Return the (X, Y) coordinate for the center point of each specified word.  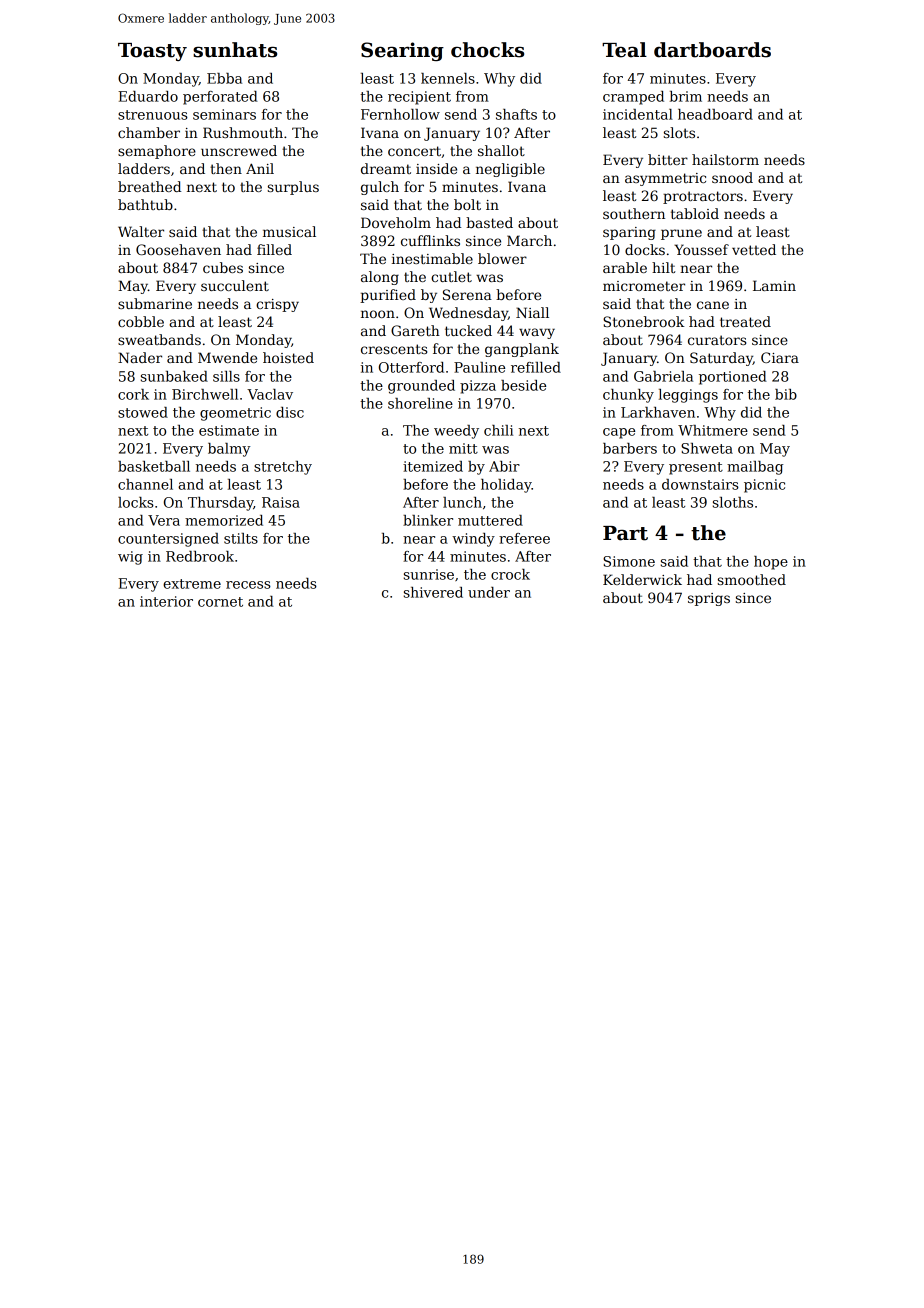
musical (289, 231)
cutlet (451, 276)
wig (130, 558)
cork (133, 394)
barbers (630, 448)
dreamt (386, 168)
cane (713, 305)
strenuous (153, 115)
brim (686, 96)
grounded (421, 387)
